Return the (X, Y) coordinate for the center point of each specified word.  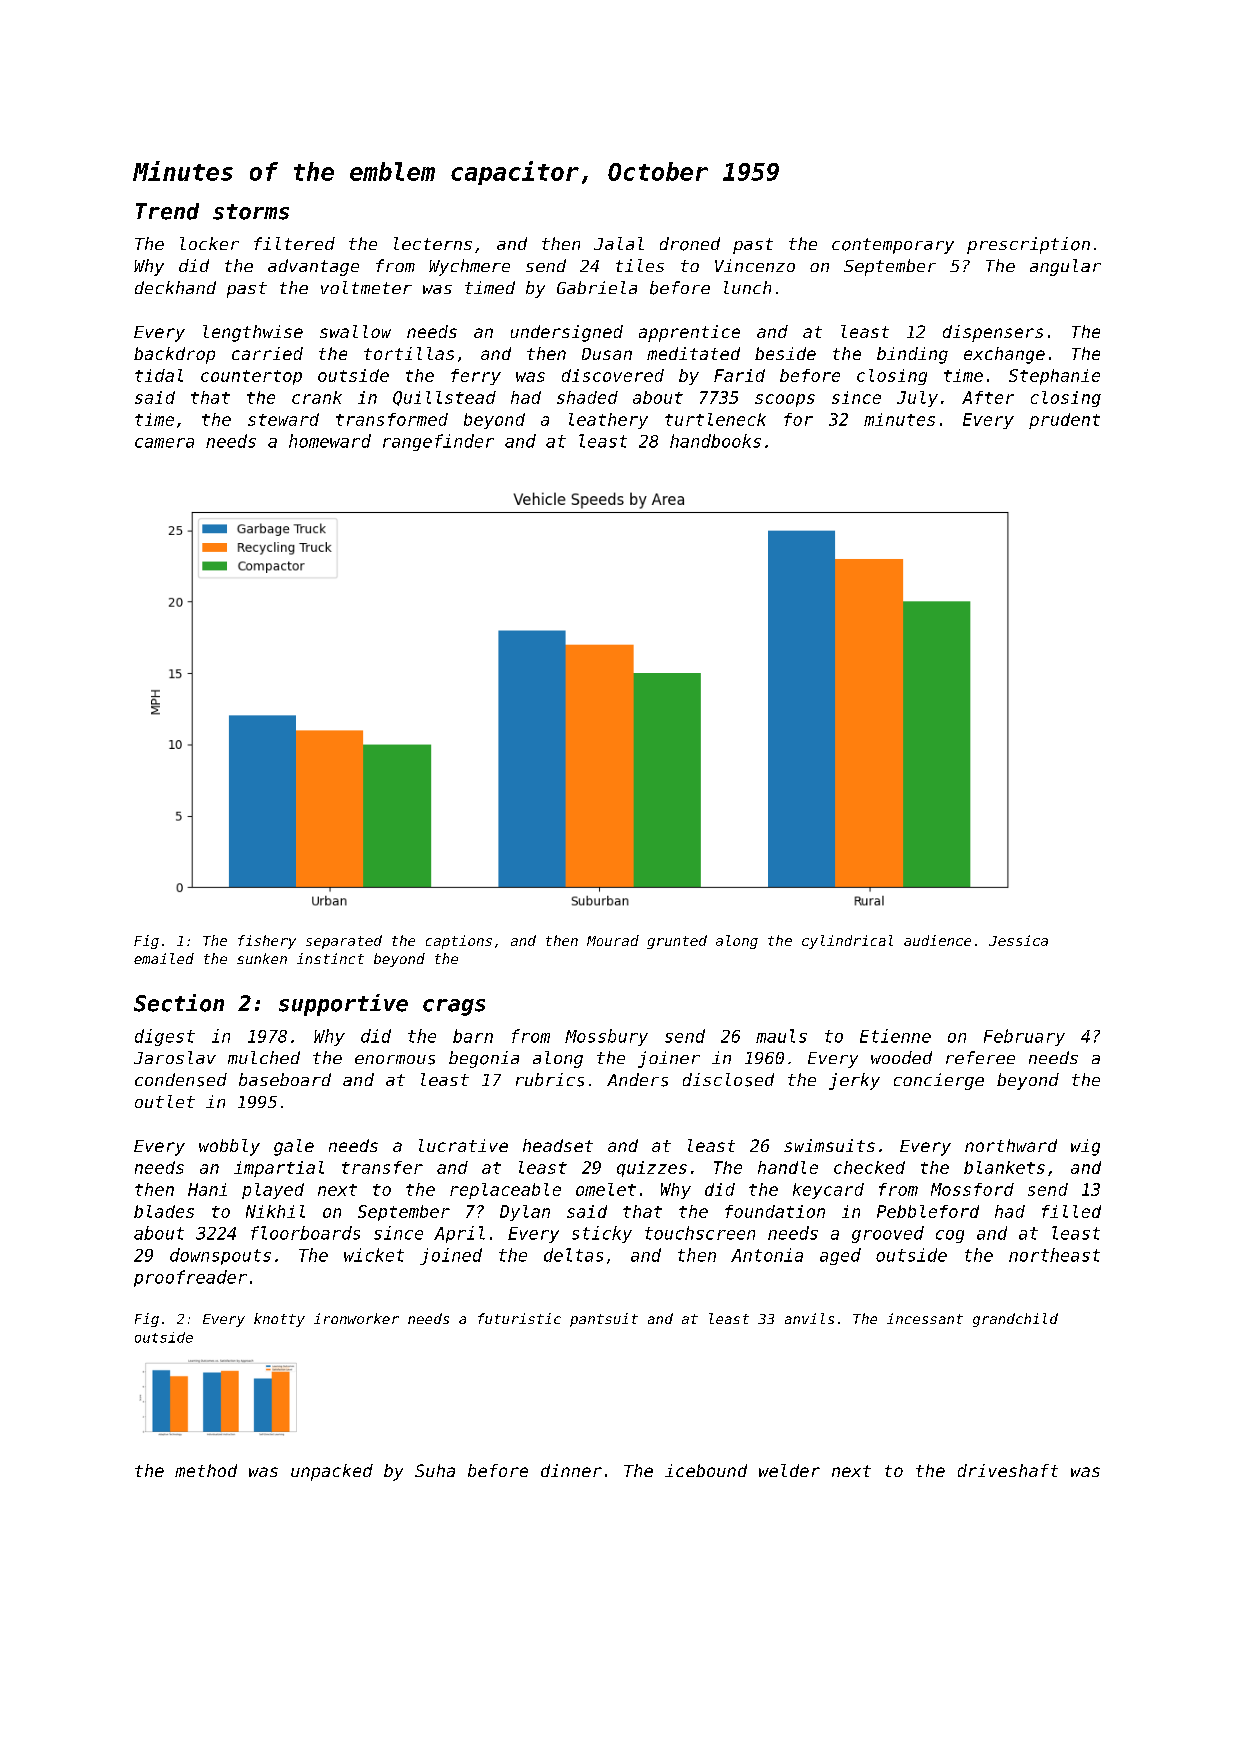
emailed (164, 958)
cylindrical (847, 942)
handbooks (715, 441)
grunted (677, 942)
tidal (159, 375)
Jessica (1018, 940)
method (206, 1470)
